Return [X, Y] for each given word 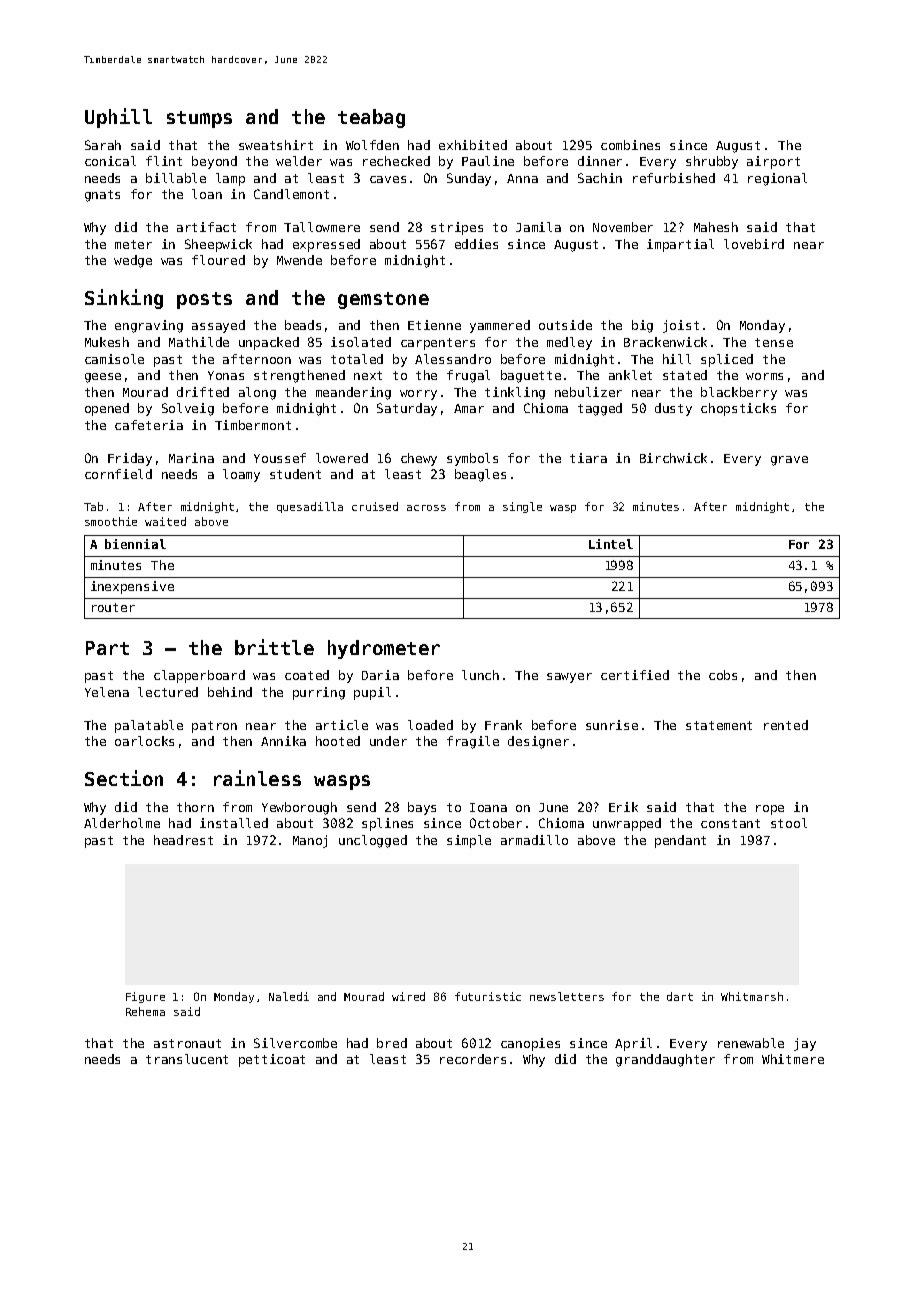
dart [680, 996]
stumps [199, 119]
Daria [380, 675]
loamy [241, 475]
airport [773, 162]
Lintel [611, 544]
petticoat [272, 1060]
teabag [371, 118]
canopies [530, 1044]
